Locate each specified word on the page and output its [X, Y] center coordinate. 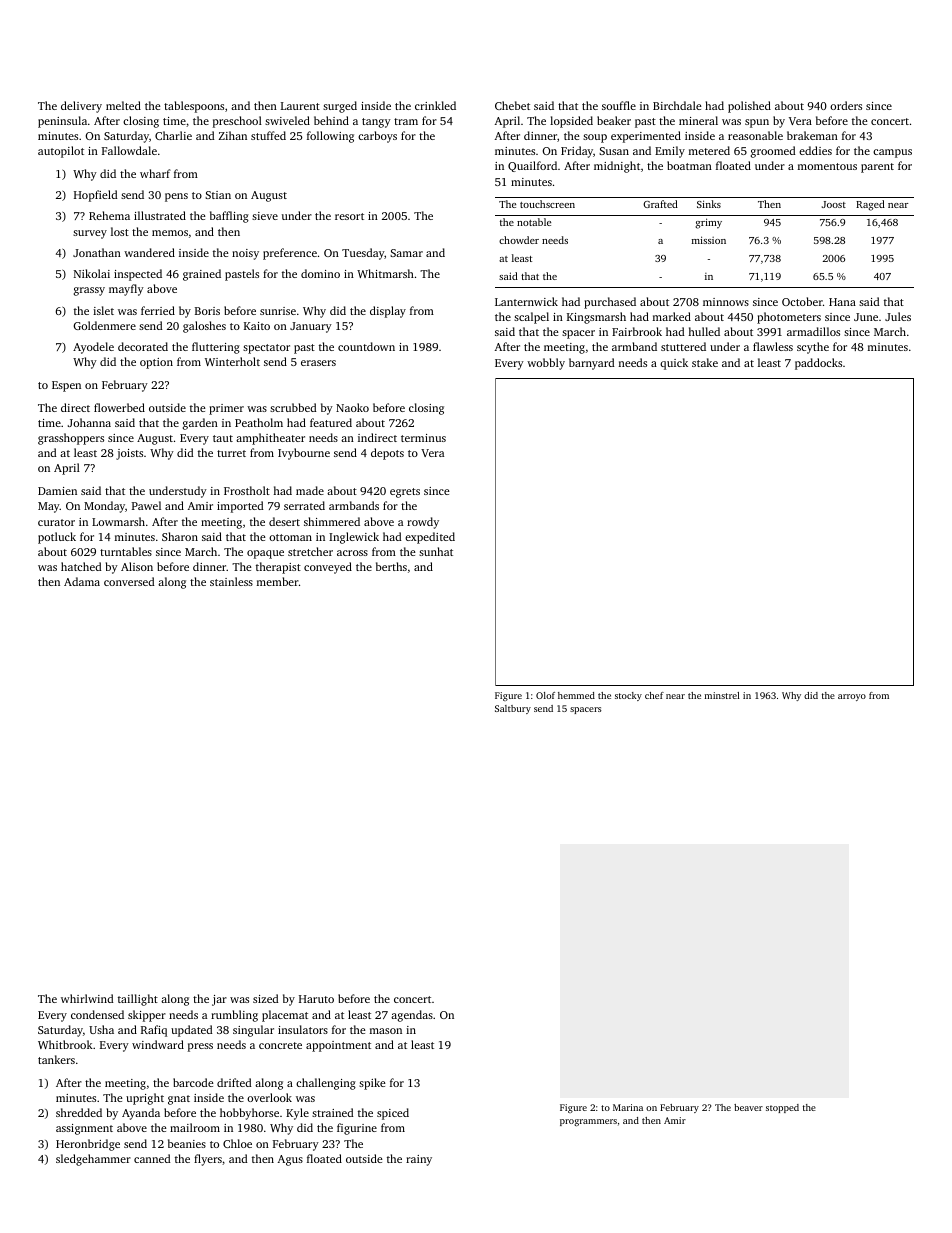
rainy [419, 1160]
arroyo [852, 697]
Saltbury [513, 709]
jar [219, 1000]
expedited [430, 538]
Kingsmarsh [596, 318]
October [802, 301]
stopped [782, 1108]
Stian [218, 195]
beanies [187, 1143]
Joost [834, 204]
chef [654, 695]
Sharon [180, 536]
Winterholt [232, 361]
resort [349, 216]
